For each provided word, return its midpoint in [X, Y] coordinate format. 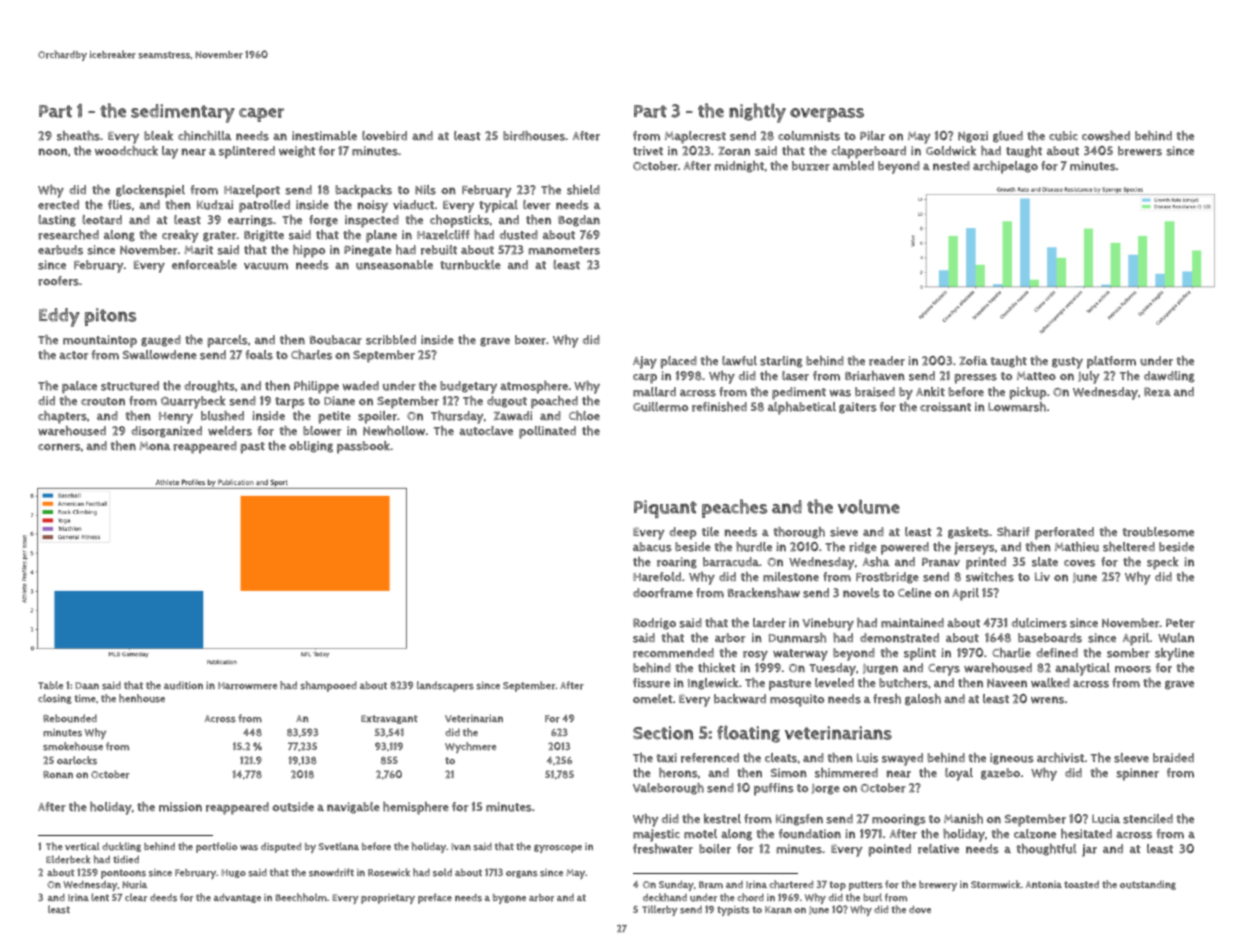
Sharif [1013, 532]
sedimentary [183, 113]
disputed [281, 847]
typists [733, 911]
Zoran [734, 151]
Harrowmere [247, 686]
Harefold [657, 577]
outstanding [1148, 885]
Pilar [872, 136]
